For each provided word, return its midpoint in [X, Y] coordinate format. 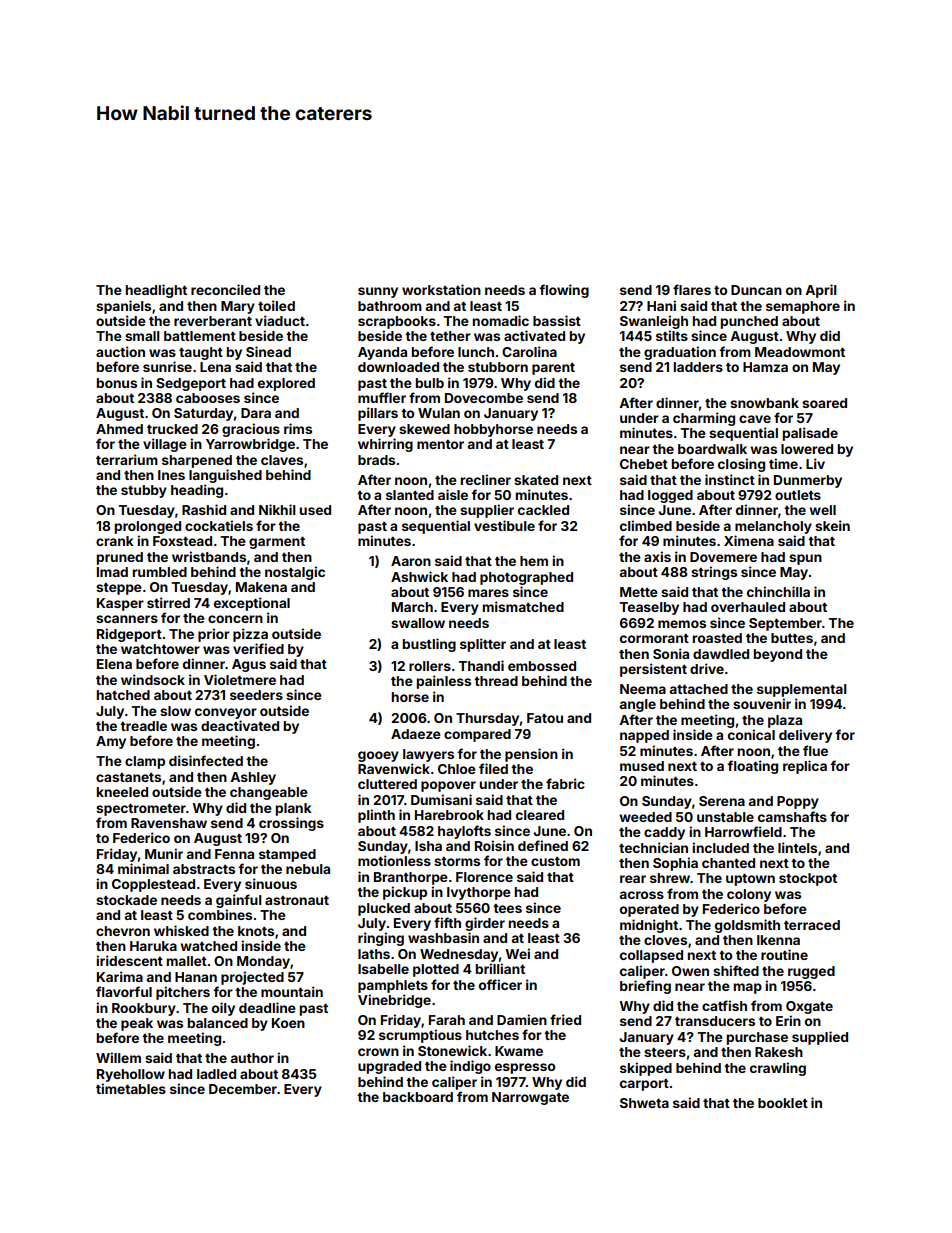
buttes [792, 638]
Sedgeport [191, 384]
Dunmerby [808, 481]
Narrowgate [530, 1098]
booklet [783, 1103]
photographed [526, 578]
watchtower [160, 649]
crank [115, 541]
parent [553, 369]
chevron [123, 931]
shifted [736, 970]
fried [565, 1019]
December [243, 1089]
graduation [680, 353]
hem [534, 561]
